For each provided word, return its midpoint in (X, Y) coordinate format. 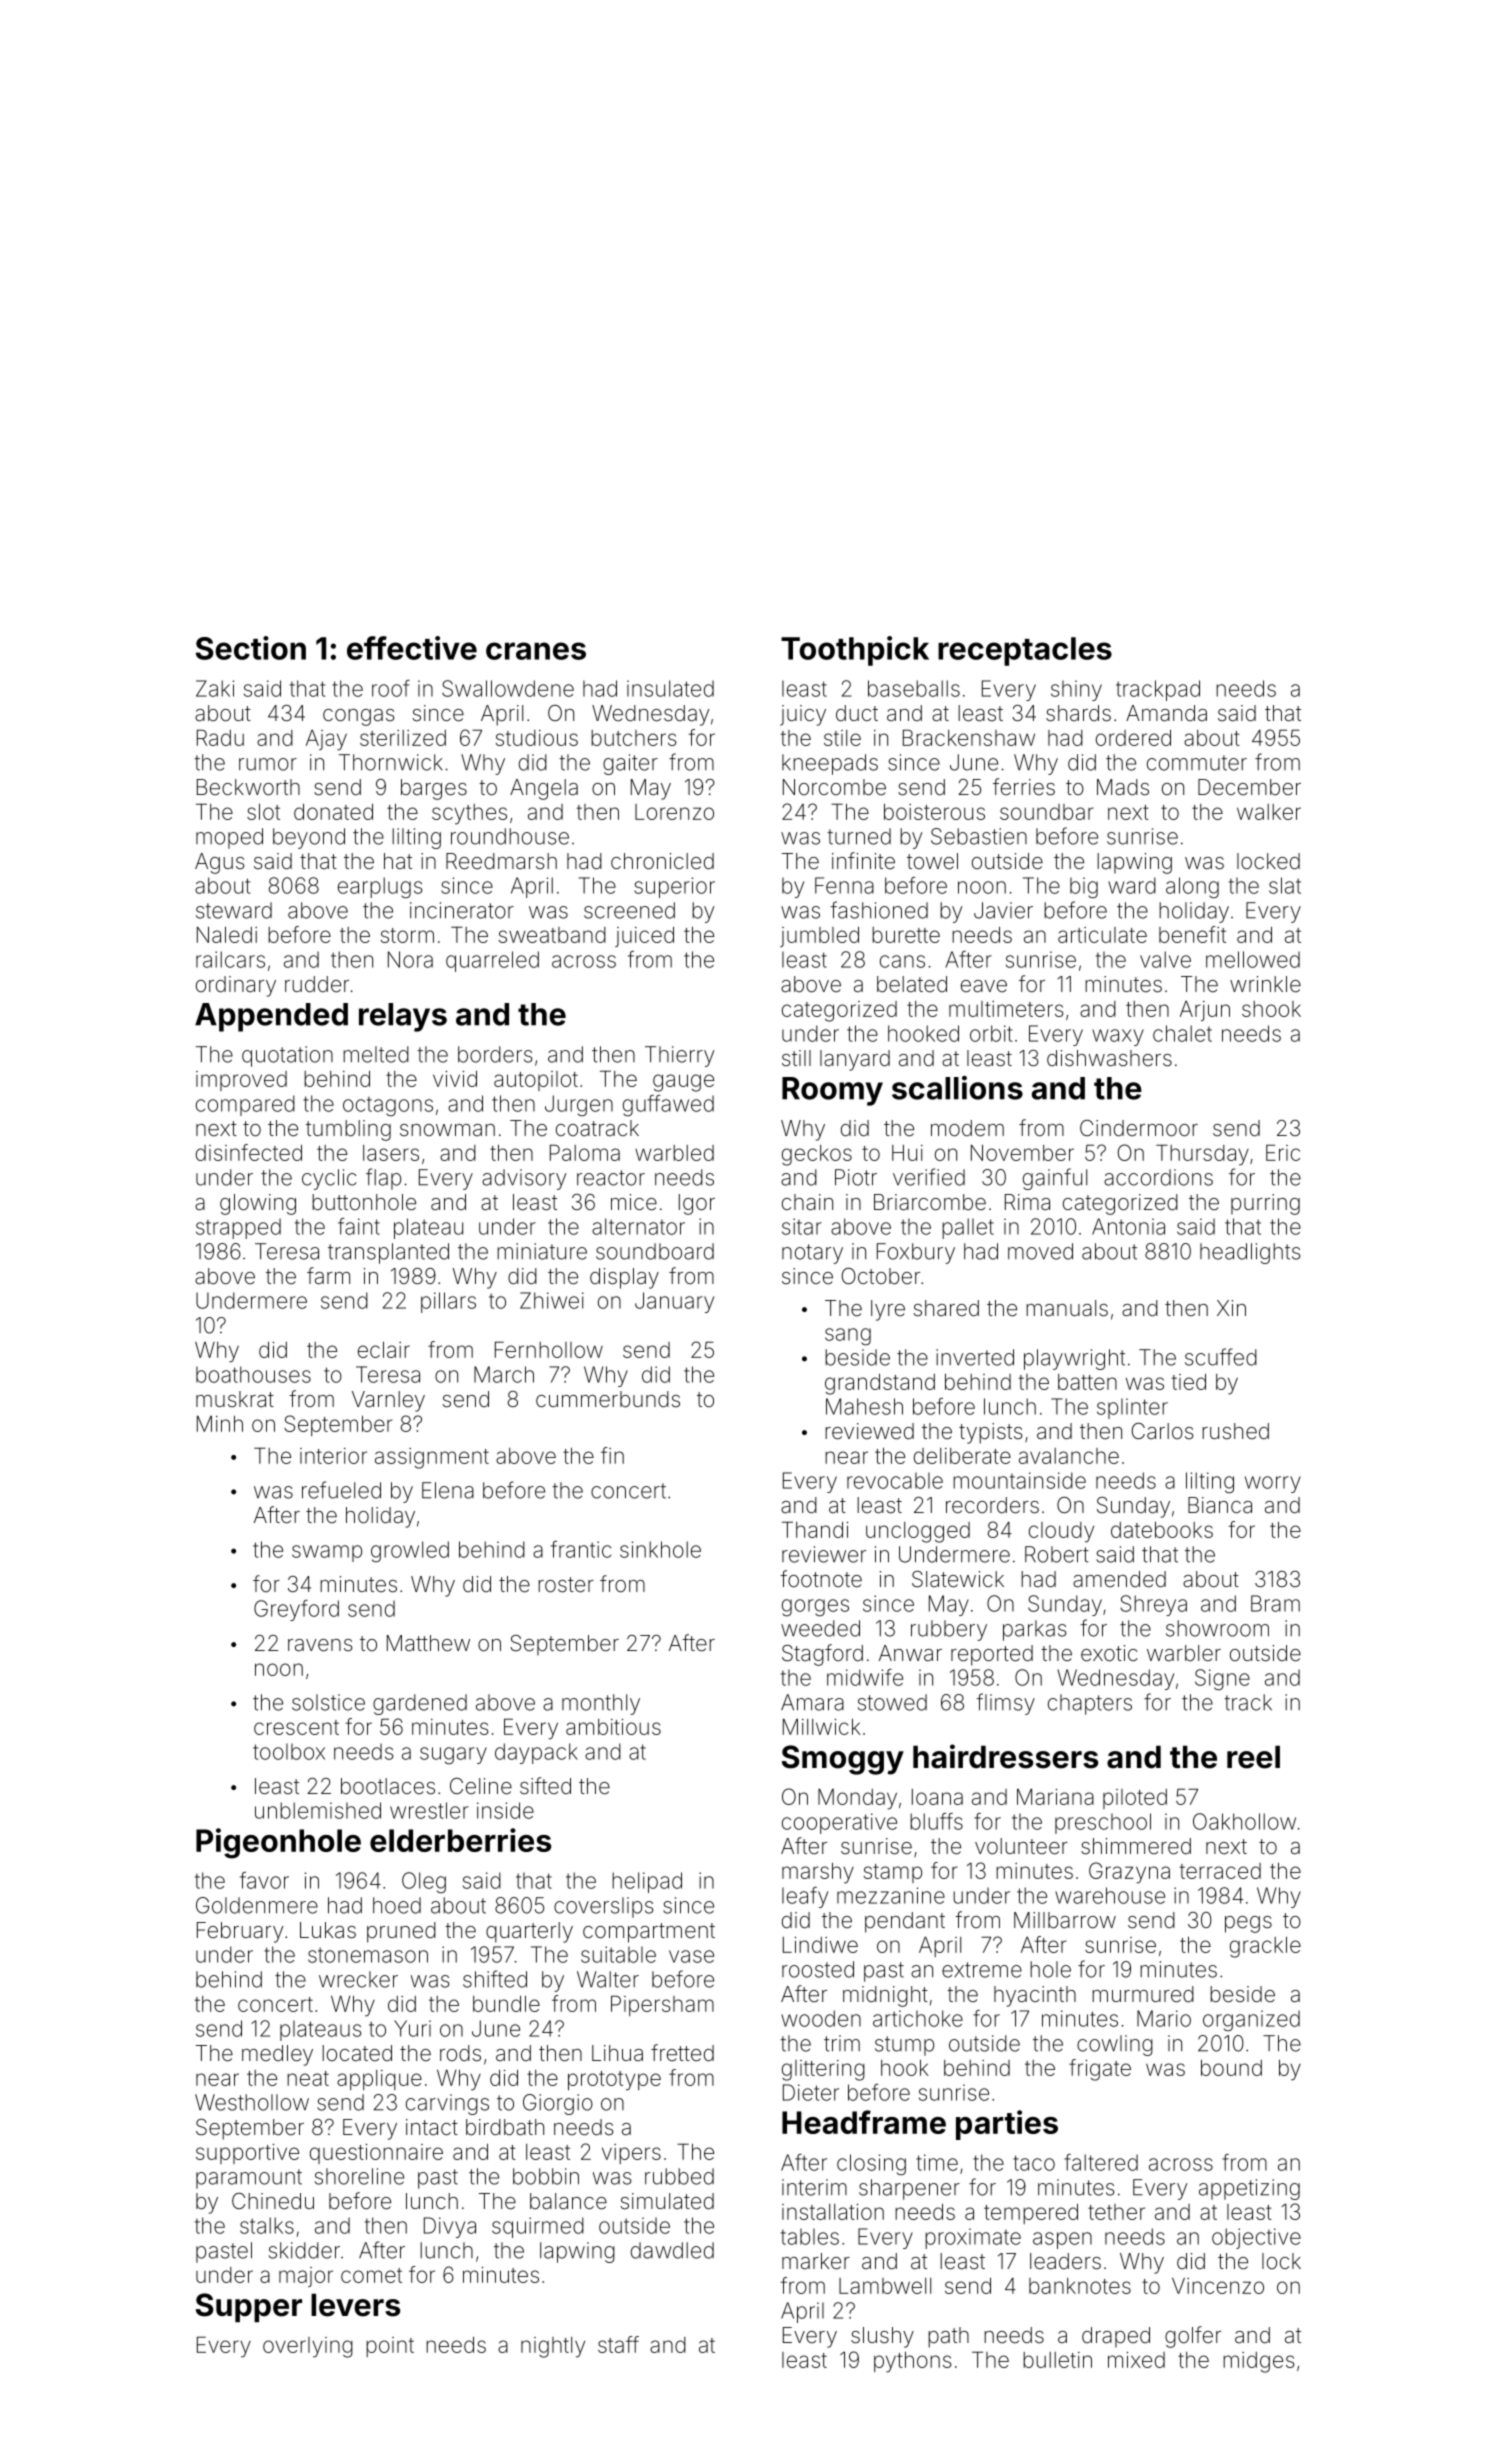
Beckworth (248, 787)
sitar (802, 1226)
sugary (453, 1755)
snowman (447, 1130)
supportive (247, 2154)
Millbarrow (1065, 1920)
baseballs (914, 688)
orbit (991, 1033)
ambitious (613, 1727)
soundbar (1047, 812)
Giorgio (558, 2104)
